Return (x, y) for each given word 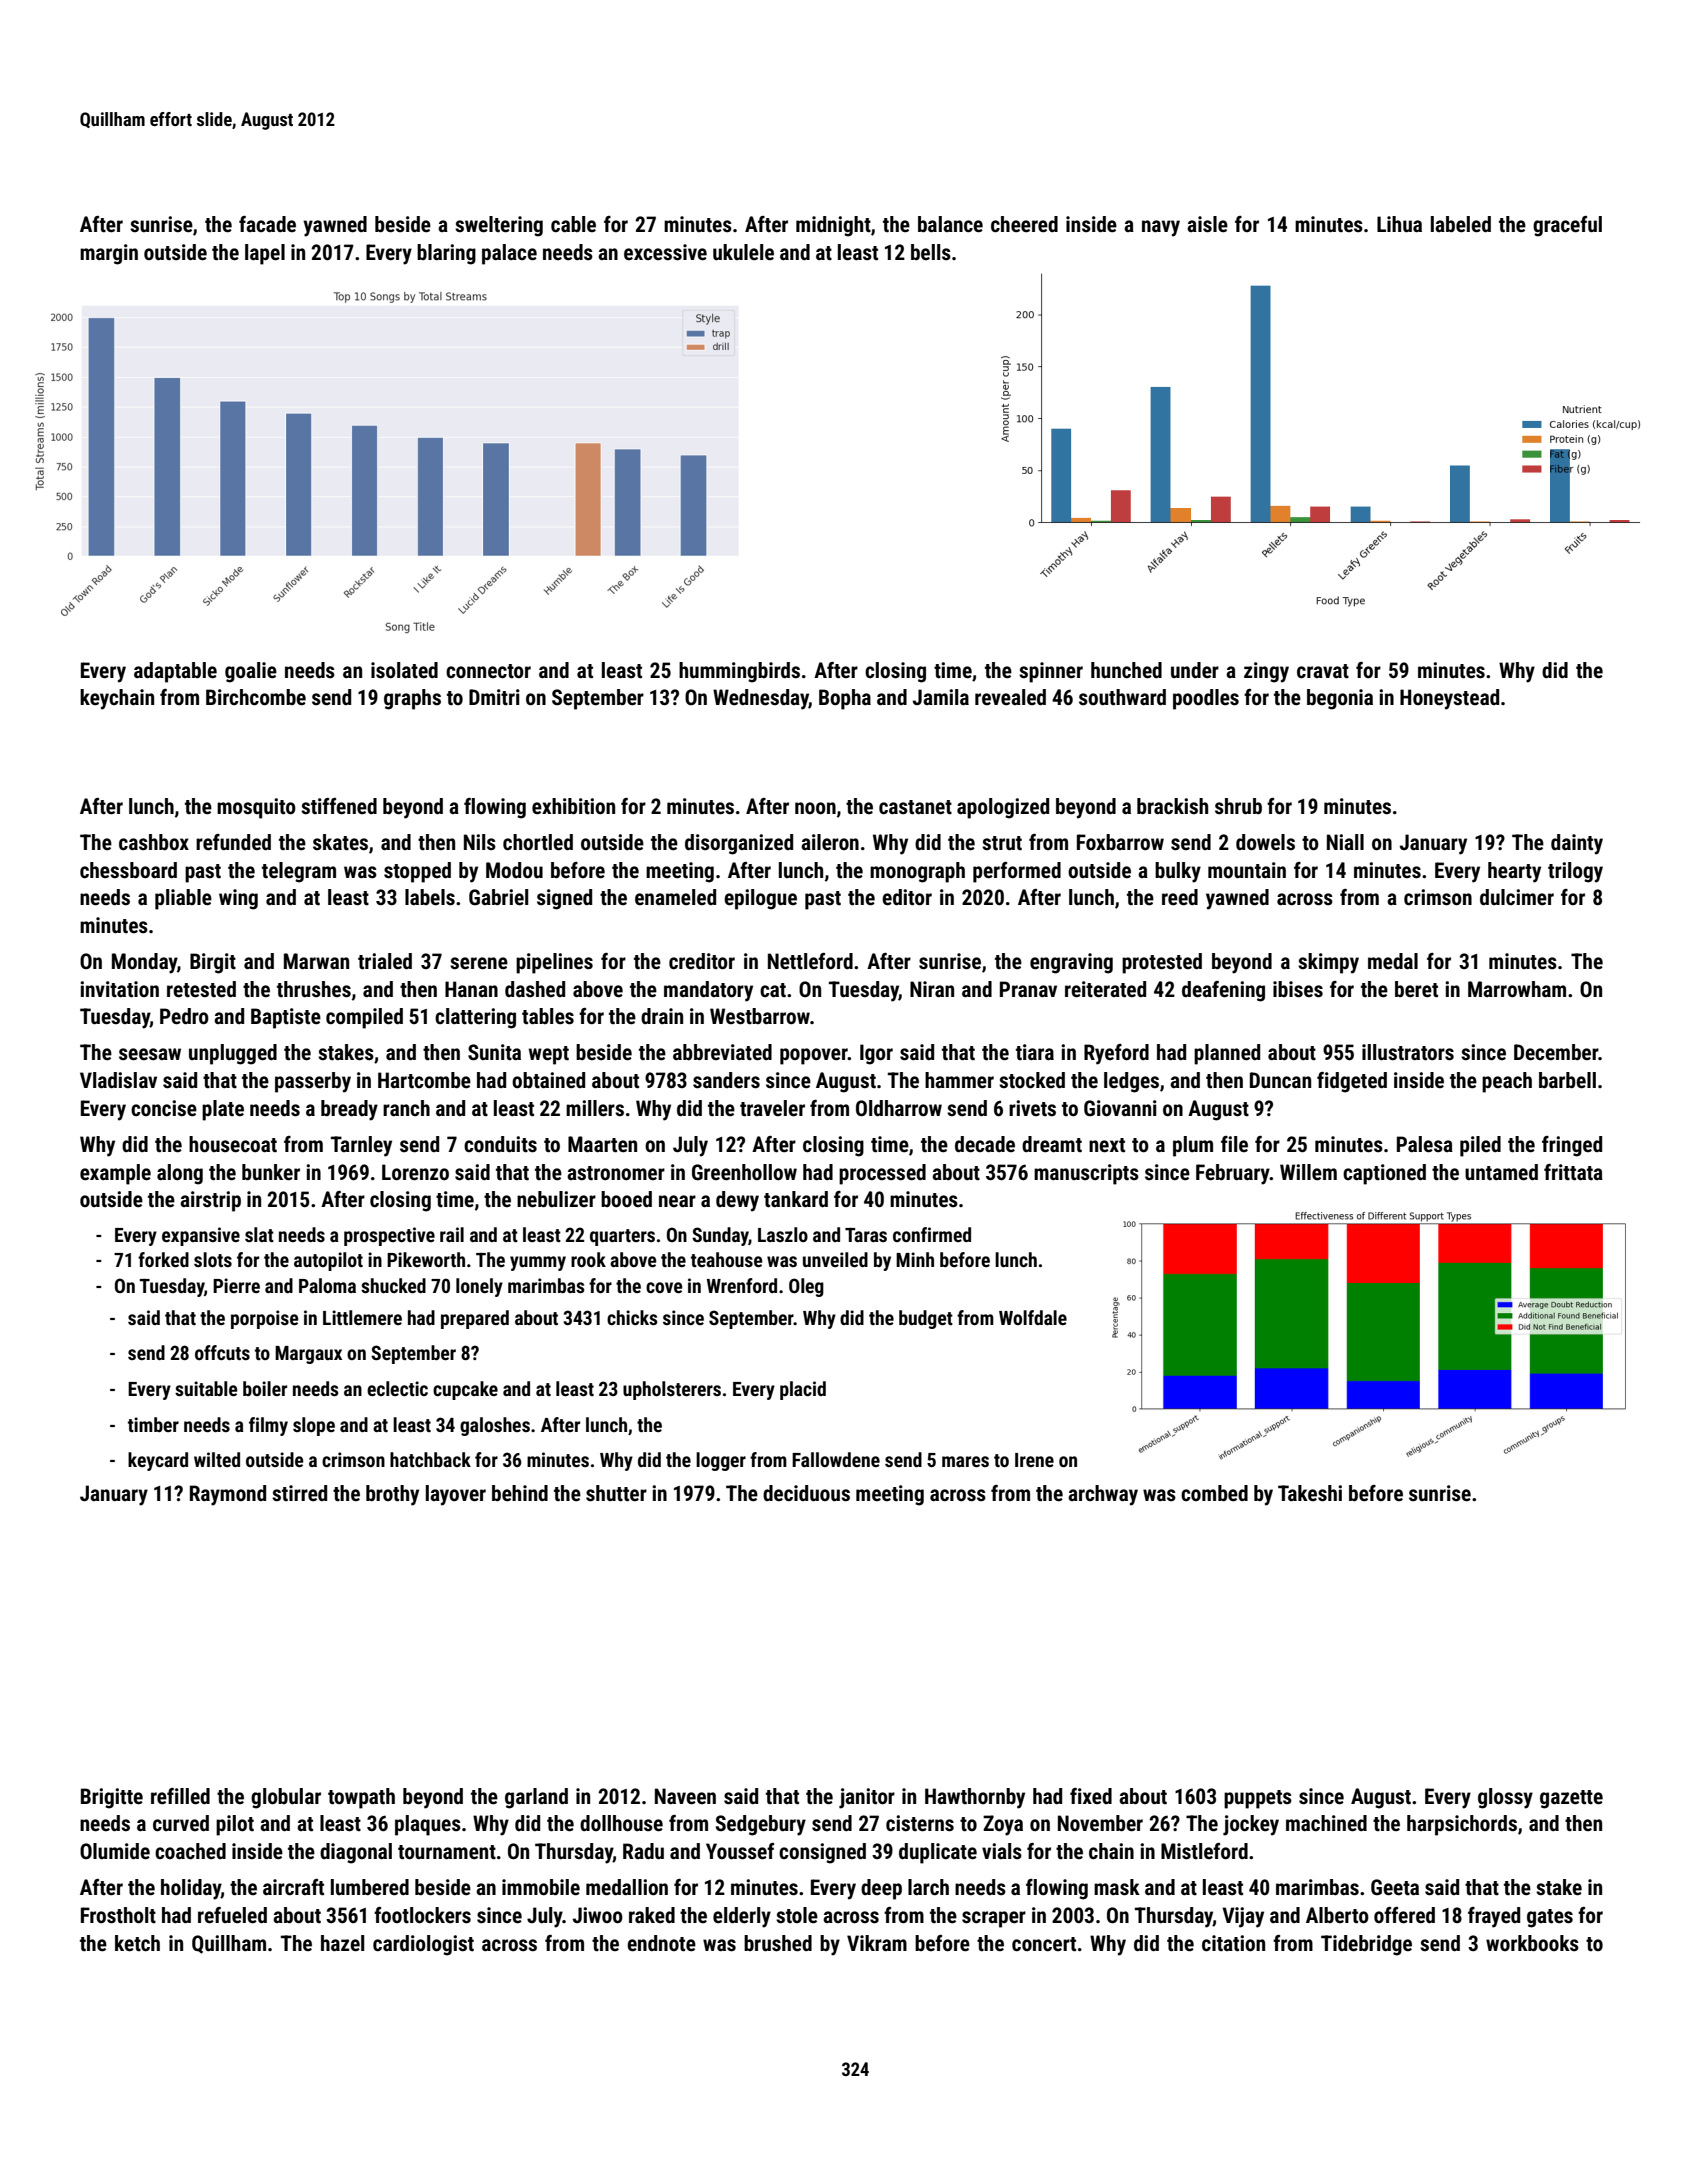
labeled (1461, 224)
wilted (217, 1459)
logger (721, 1461)
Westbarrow (760, 1016)
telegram (299, 872)
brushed (778, 1943)
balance (950, 224)
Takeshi (1310, 1493)
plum (1193, 1146)
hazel (342, 1943)
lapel (265, 254)
